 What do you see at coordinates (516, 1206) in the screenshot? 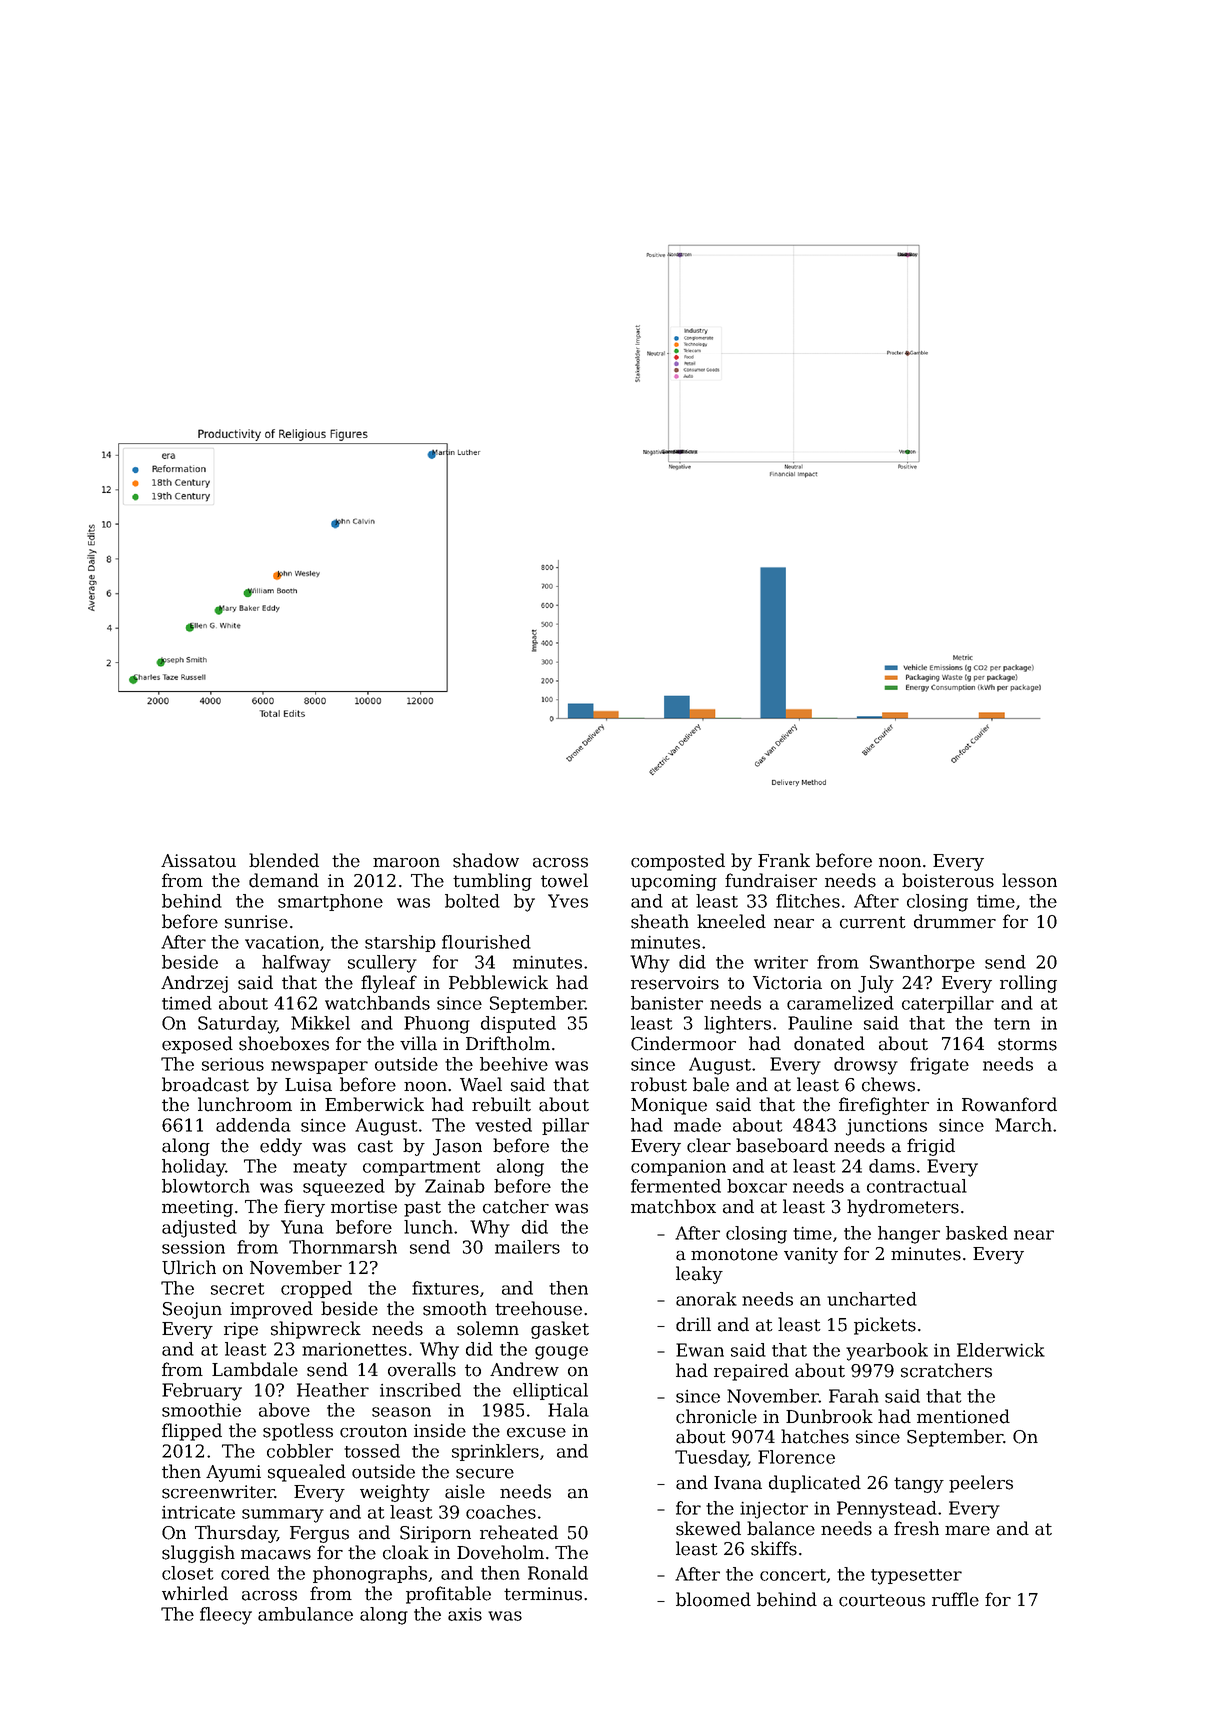
I see `catcher` at bounding box center [516, 1206].
